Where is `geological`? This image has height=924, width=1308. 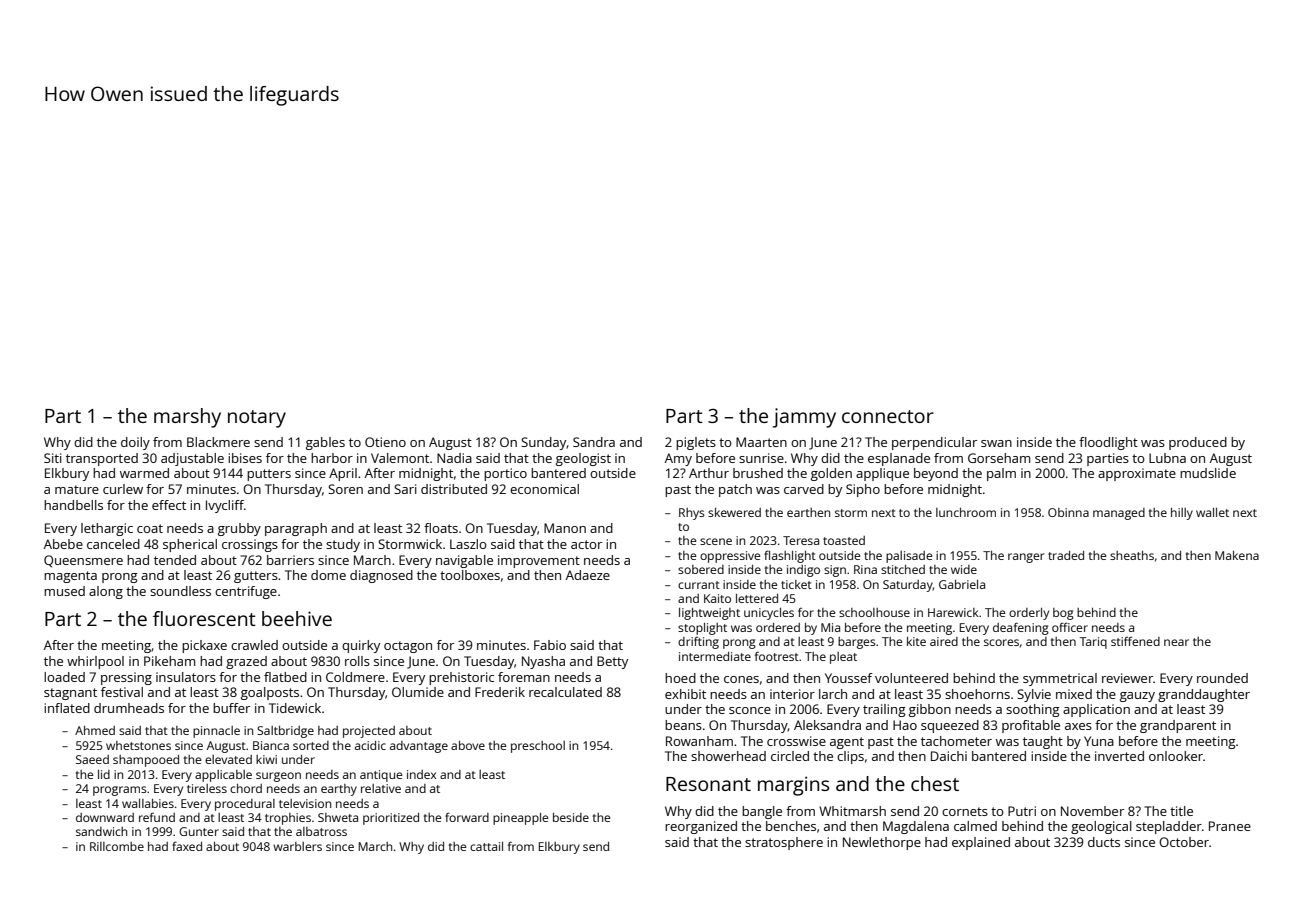
geological is located at coordinates (1101, 827).
